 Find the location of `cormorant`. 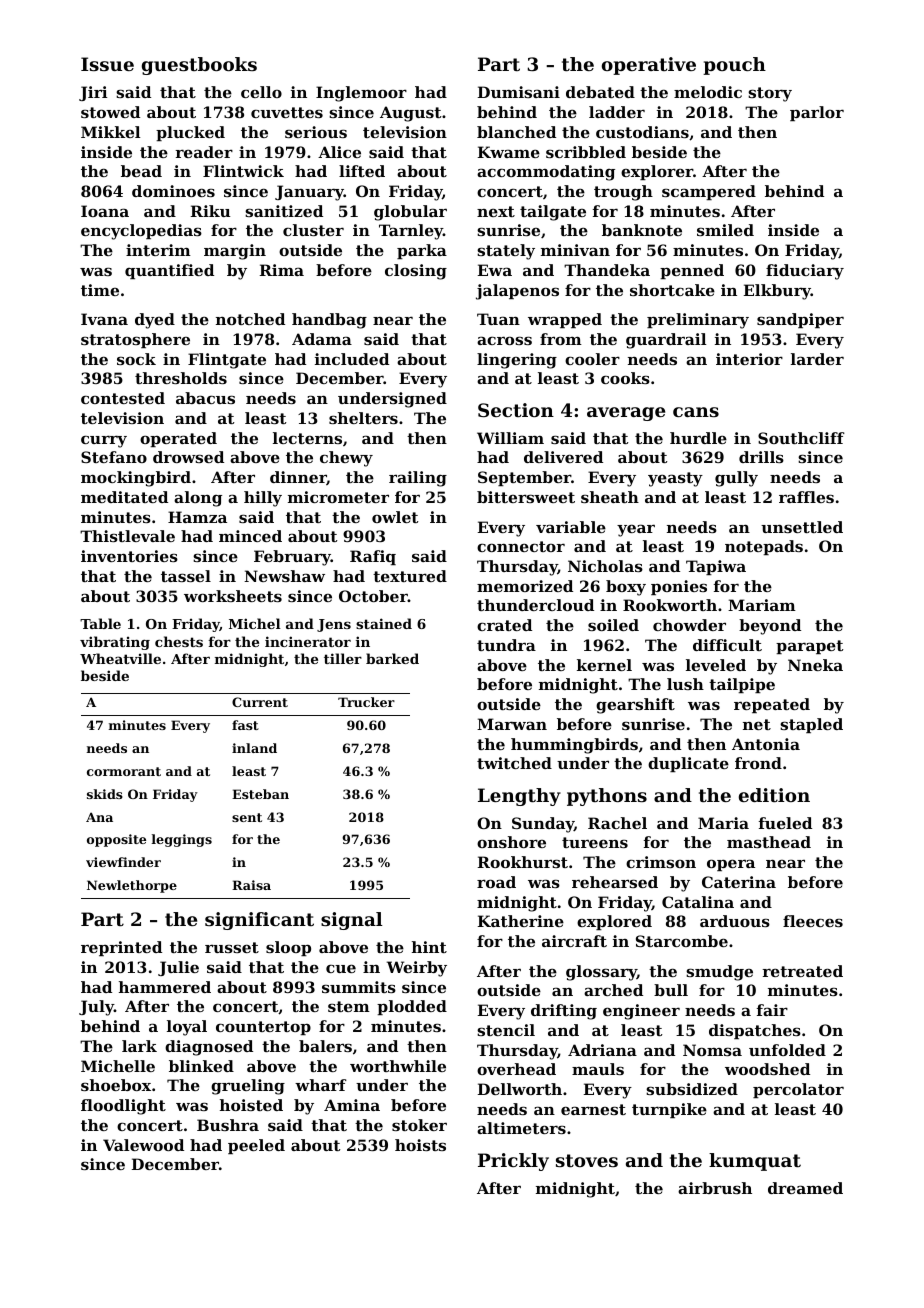

cormorant is located at coordinates (124, 771).
